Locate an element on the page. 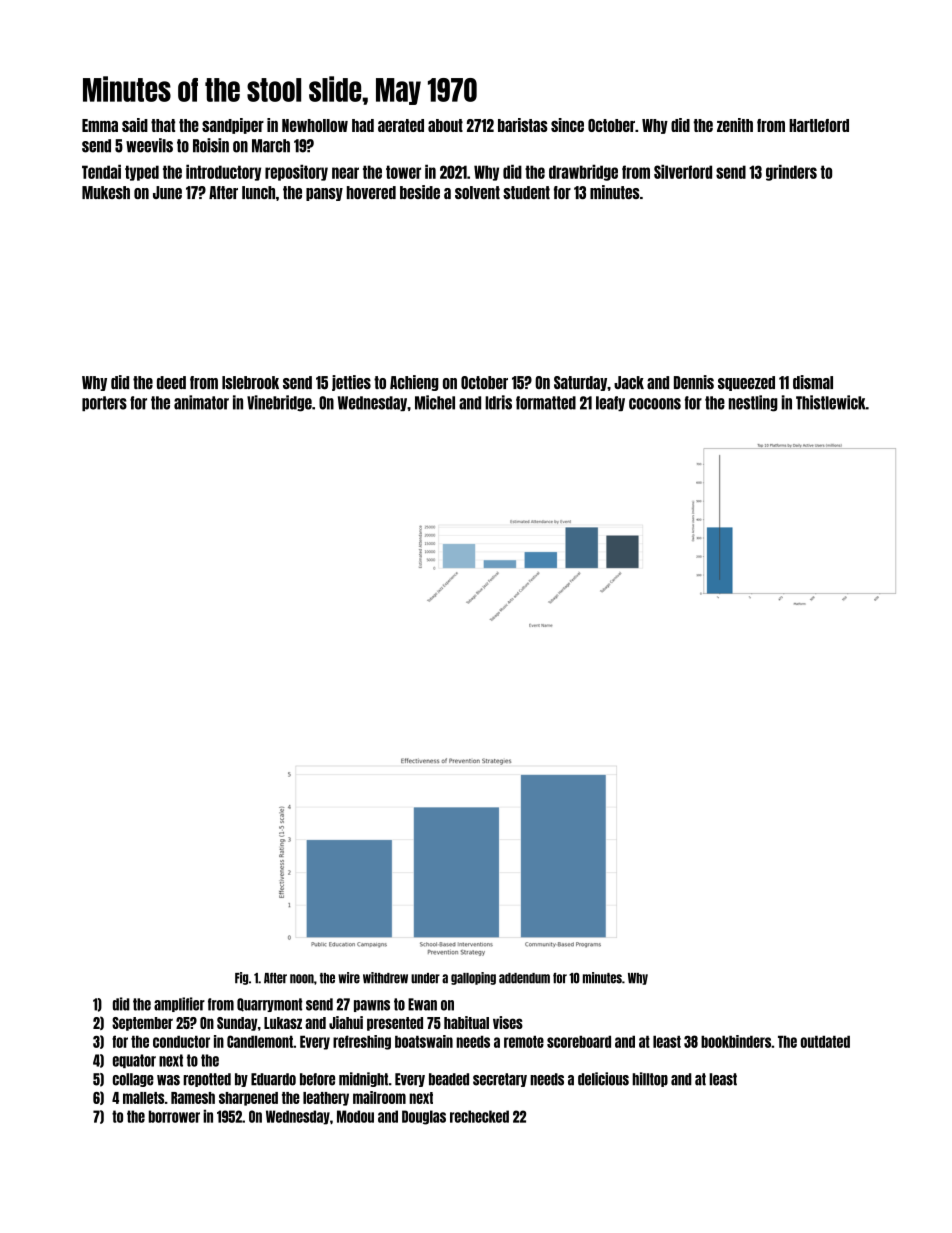 Image resolution: width=952 pixels, height=1233 pixels. Mukesh is located at coordinates (106, 192).
